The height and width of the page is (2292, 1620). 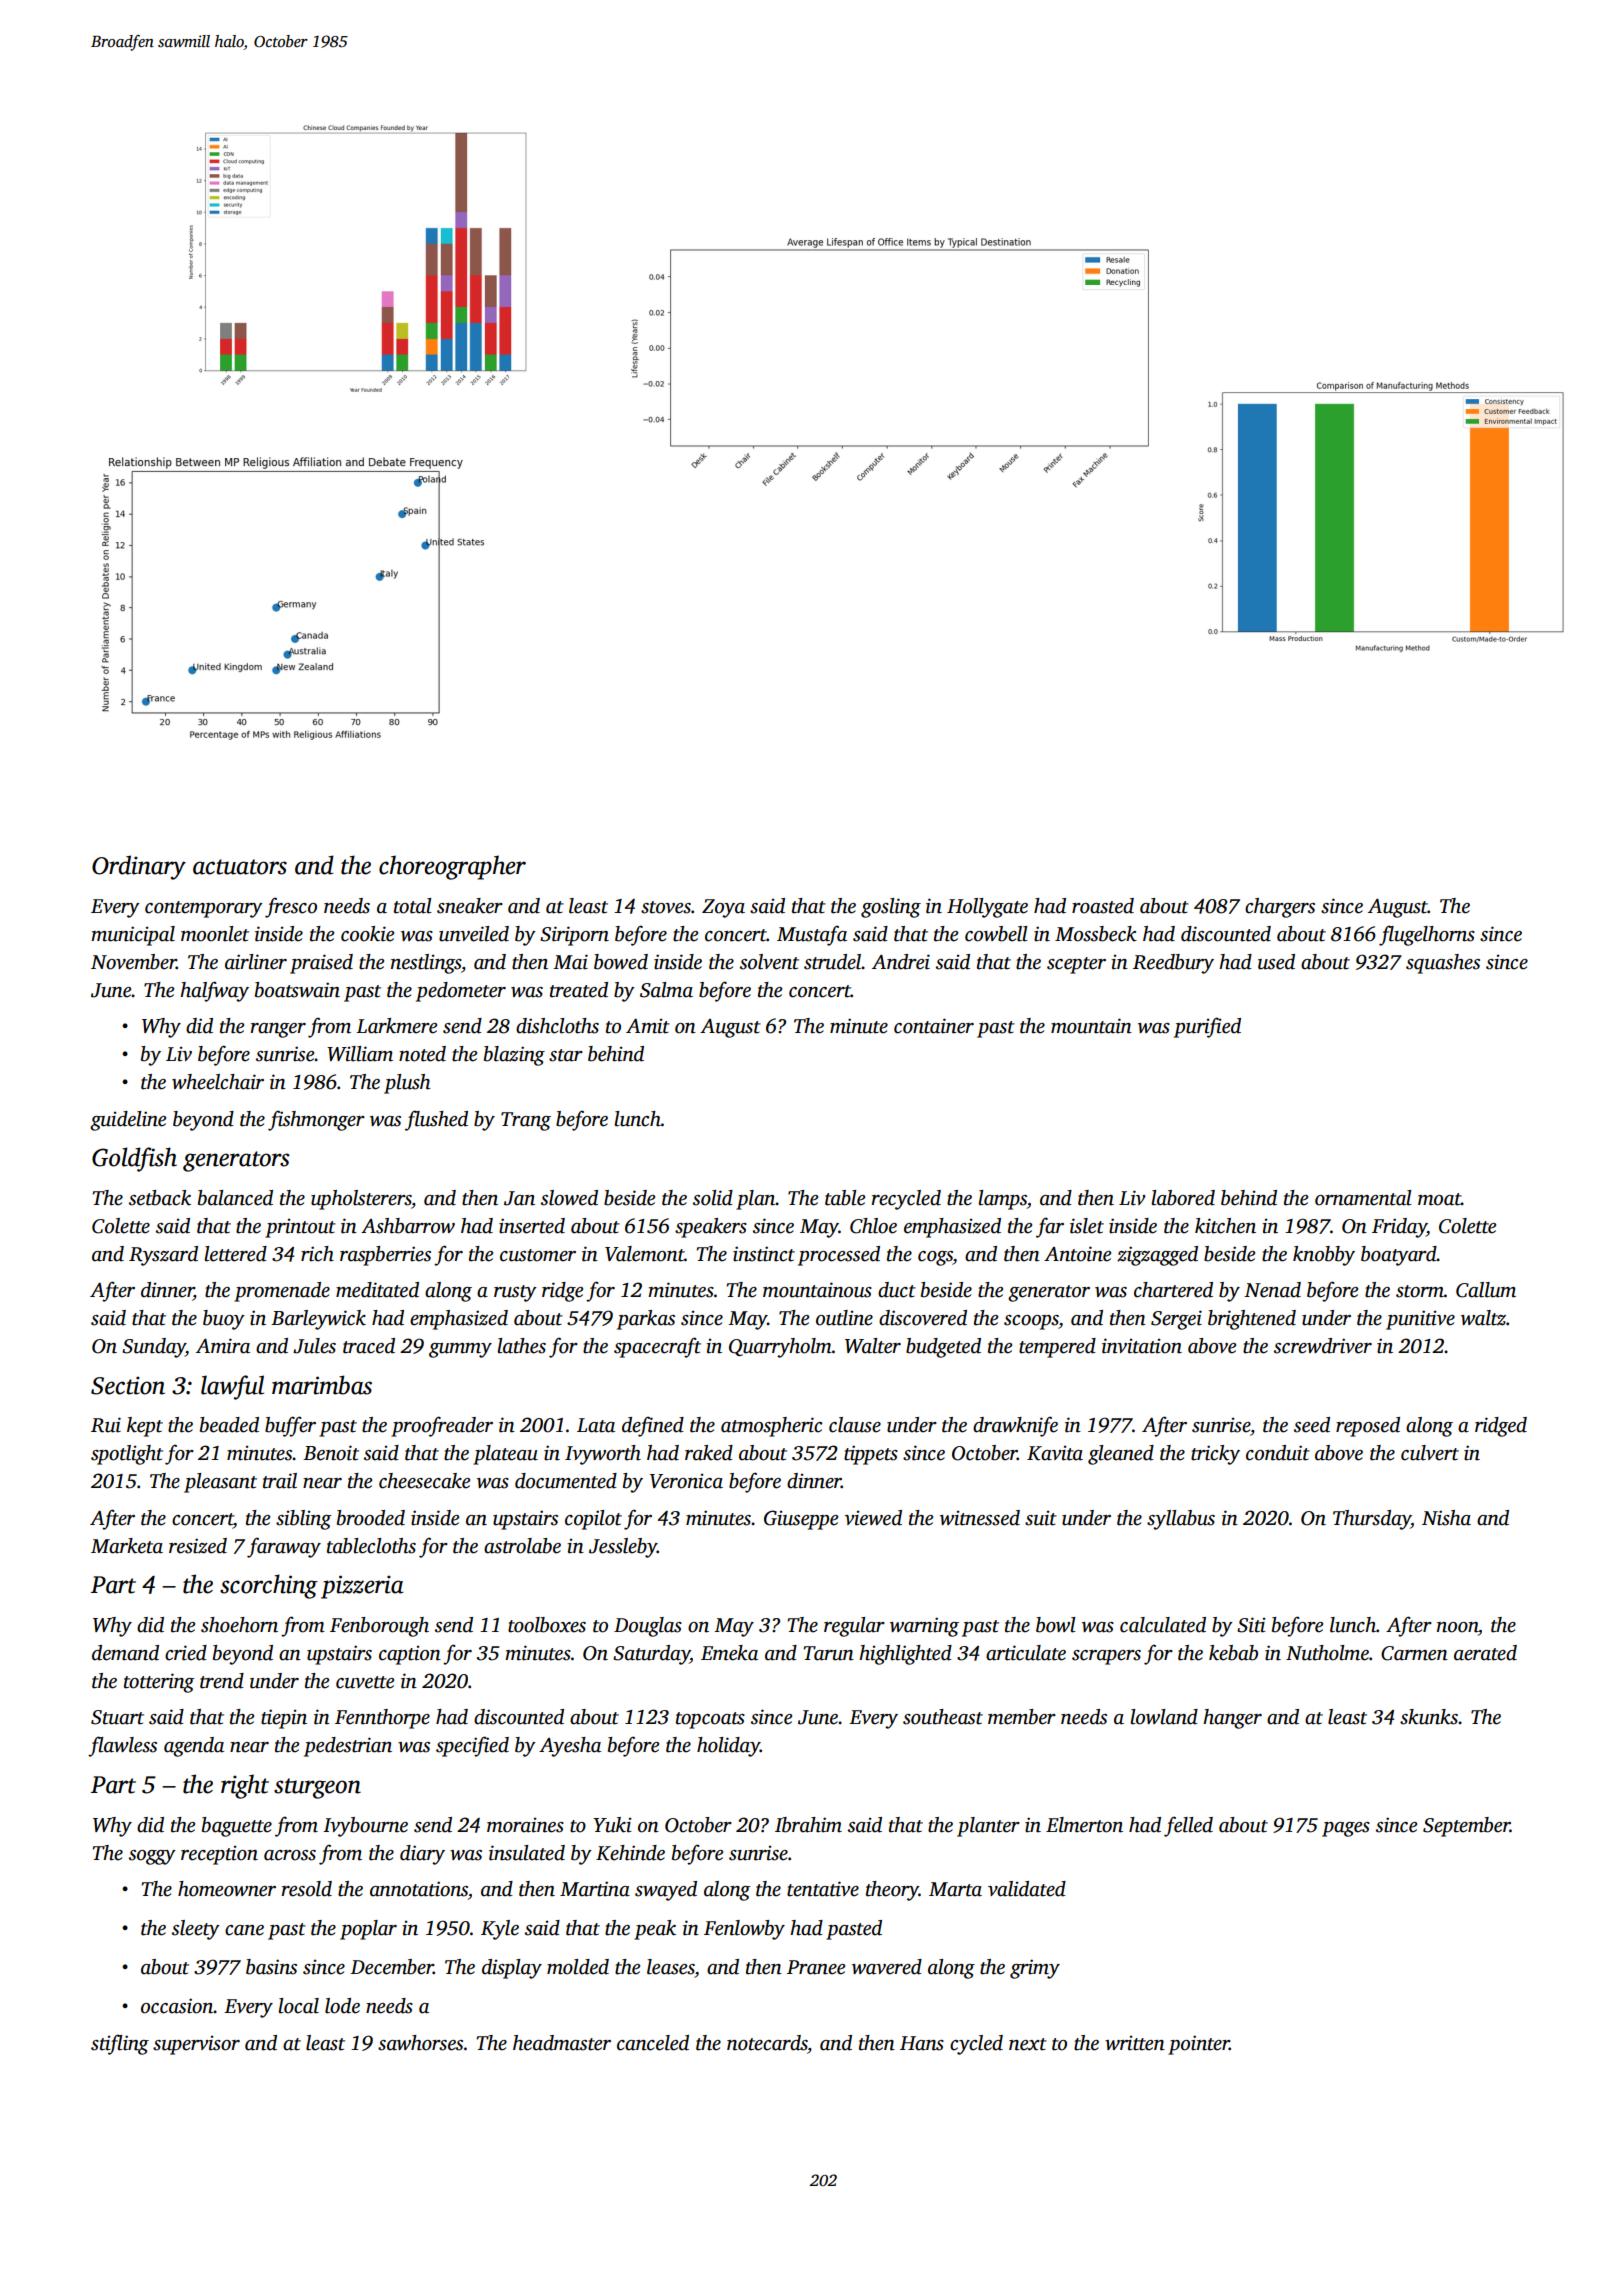 I want to click on solvent, so click(x=769, y=962).
